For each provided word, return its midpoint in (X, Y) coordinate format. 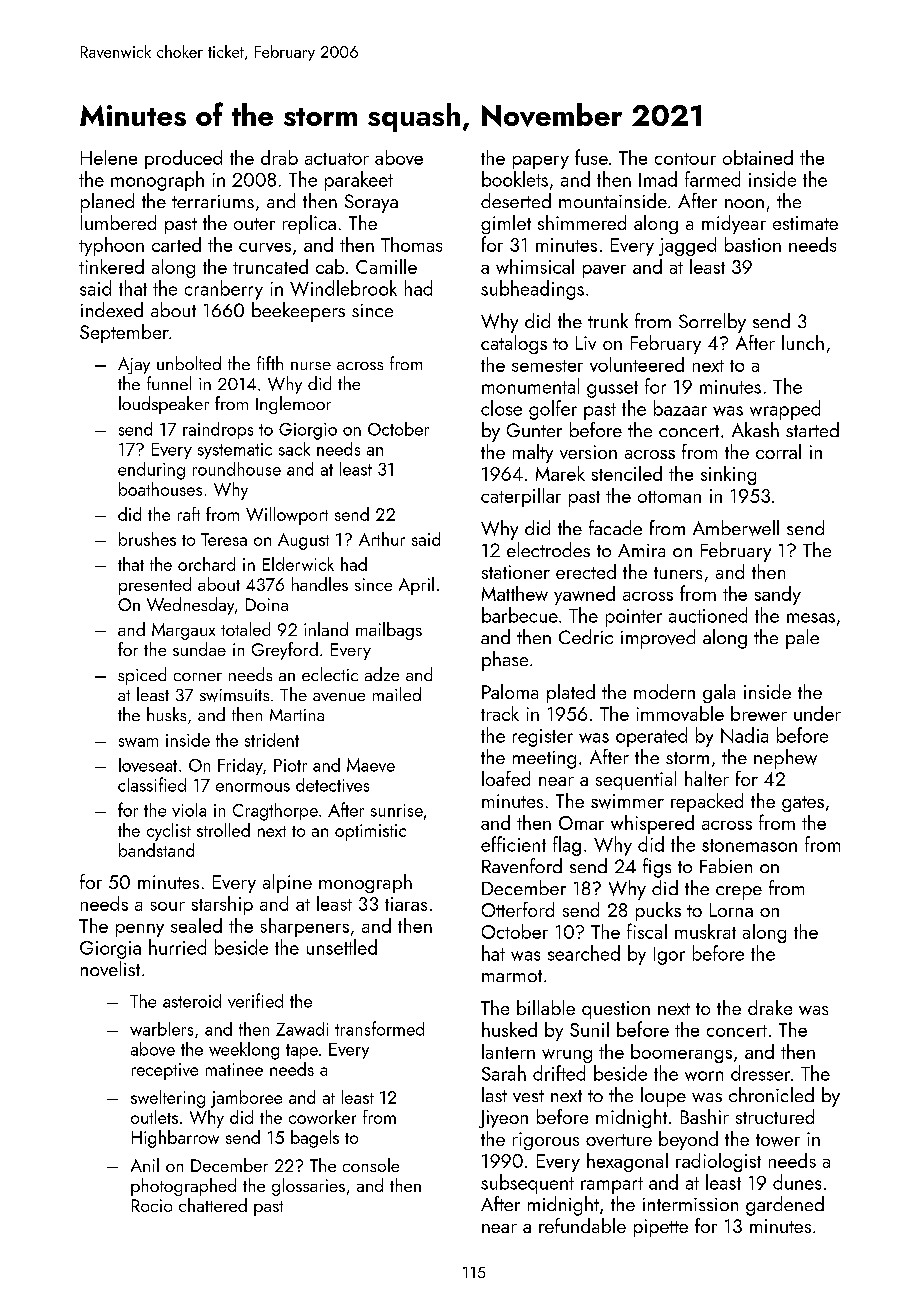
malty (533, 453)
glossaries (308, 1187)
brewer (759, 713)
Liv (586, 343)
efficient (513, 844)
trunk (608, 320)
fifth (270, 363)
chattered (213, 1205)
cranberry (224, 290)
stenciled (627, 473)
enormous (253, 787)
